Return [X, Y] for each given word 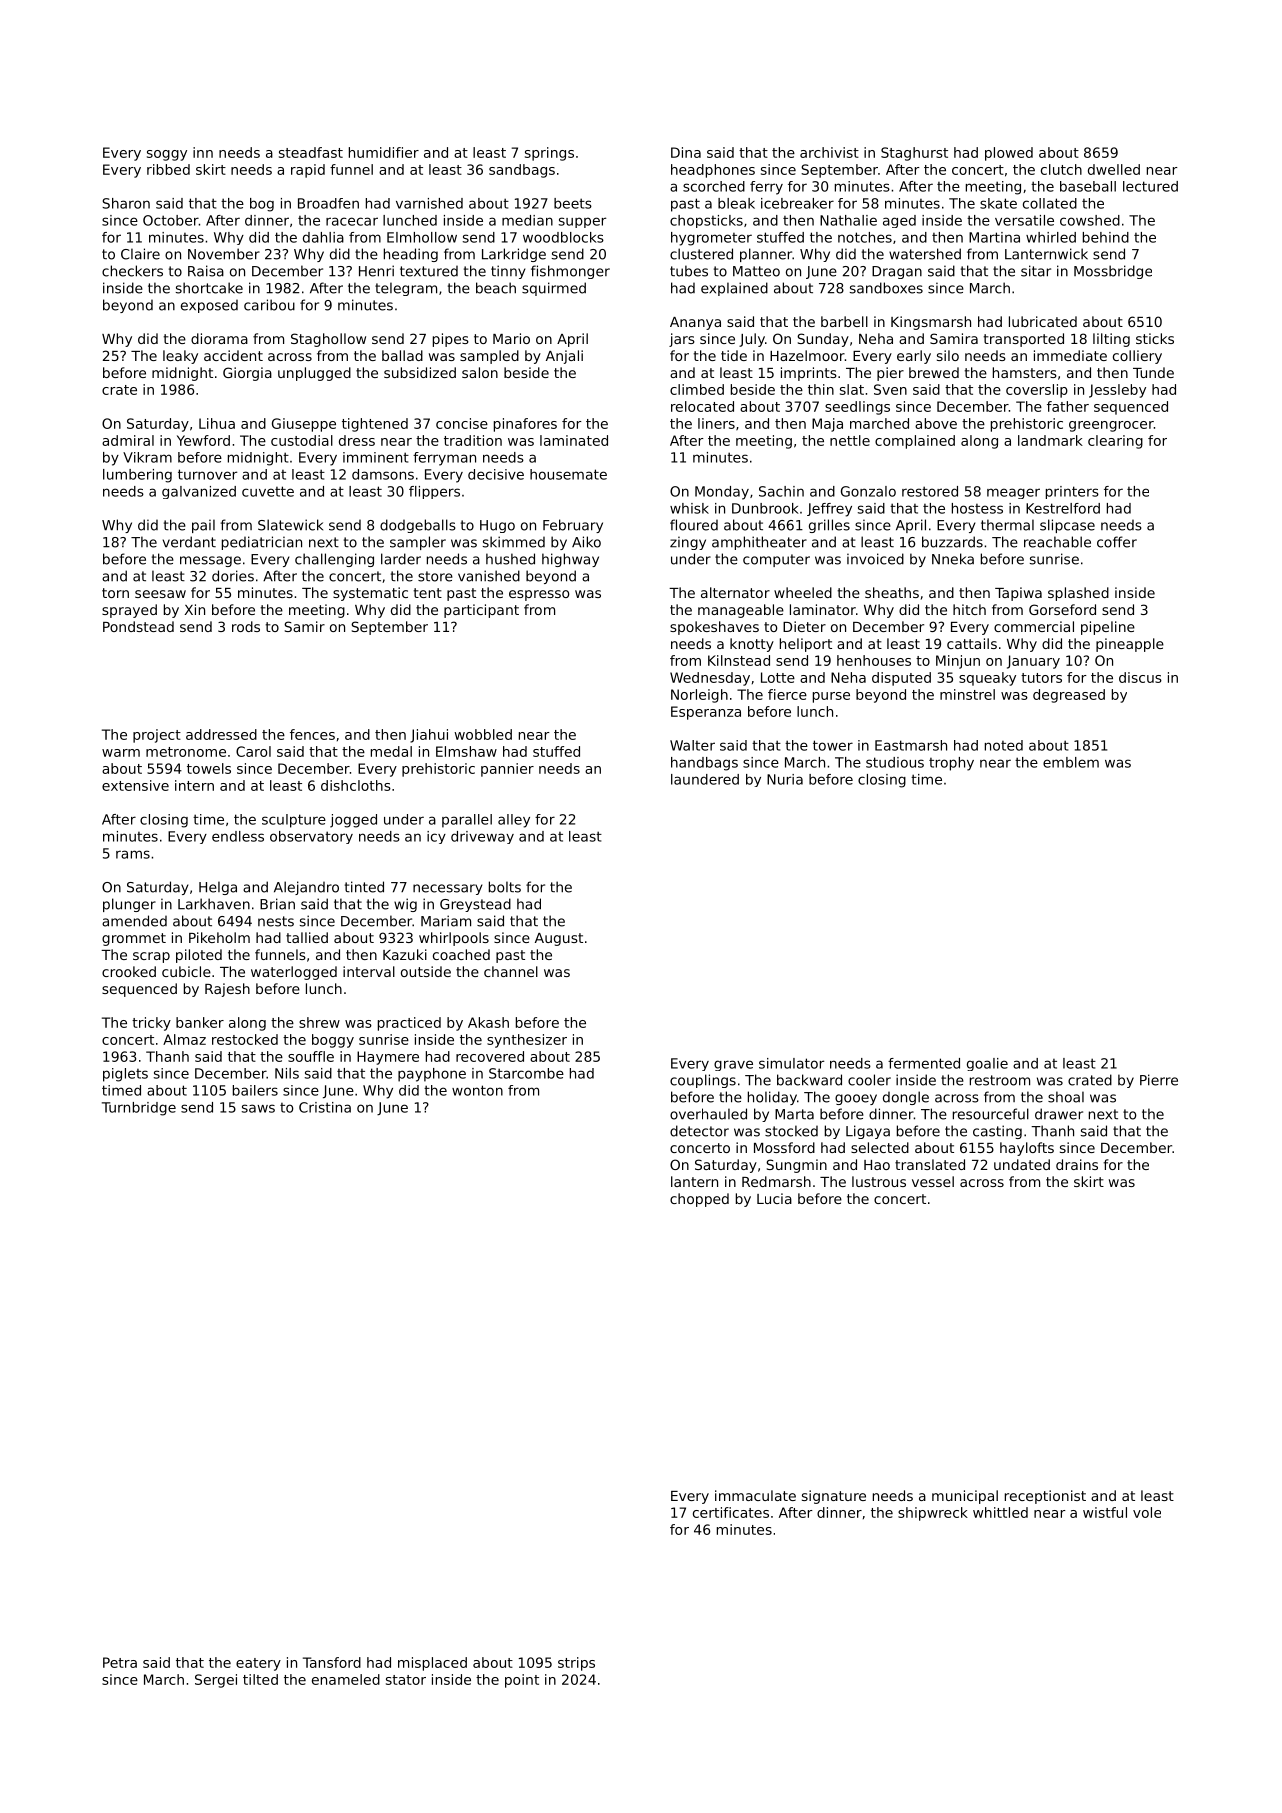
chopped [699, 1200]
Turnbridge [139, 1109]
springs [549, 154]
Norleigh [699, 696]
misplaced [432, 1664]
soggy [167, 155]
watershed [925, 254]
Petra [120, 1662]
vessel [933, 1181]
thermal [1007, 525]
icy [436, 837]
